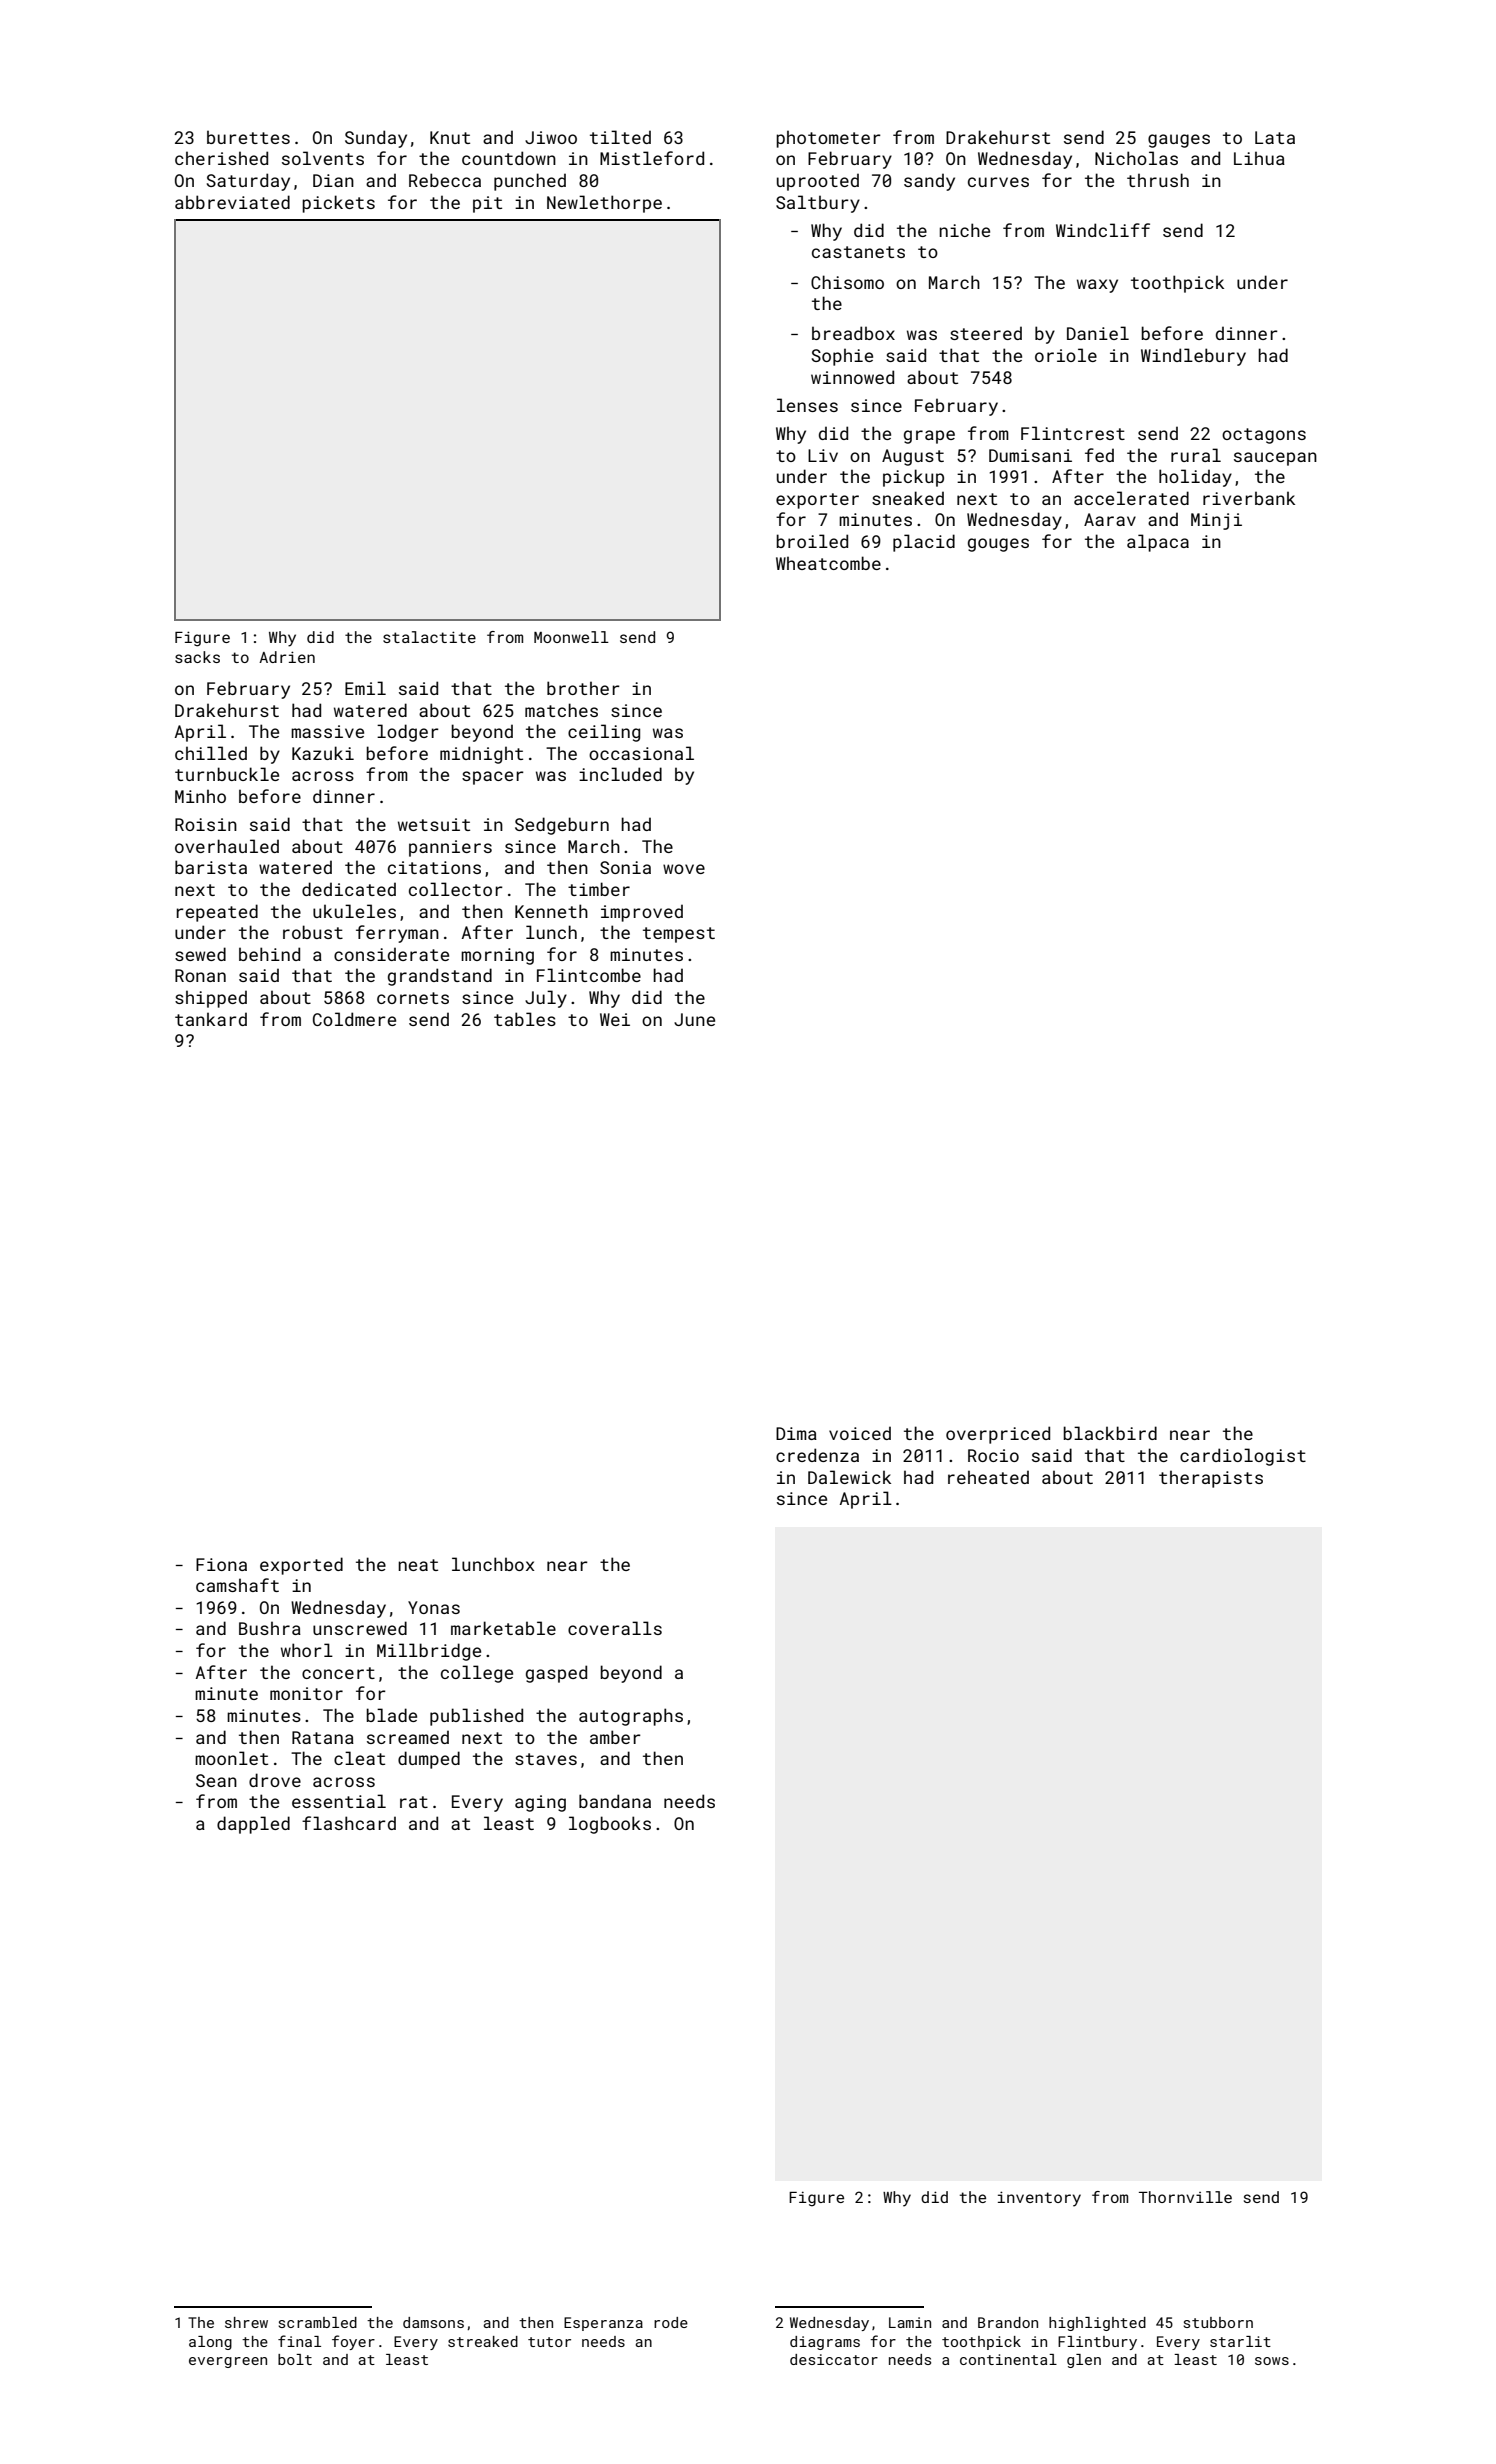 Image resolution: width=1496 pixels, height=2464 pixels. I want to click on damsons, so click(433, 2322).
